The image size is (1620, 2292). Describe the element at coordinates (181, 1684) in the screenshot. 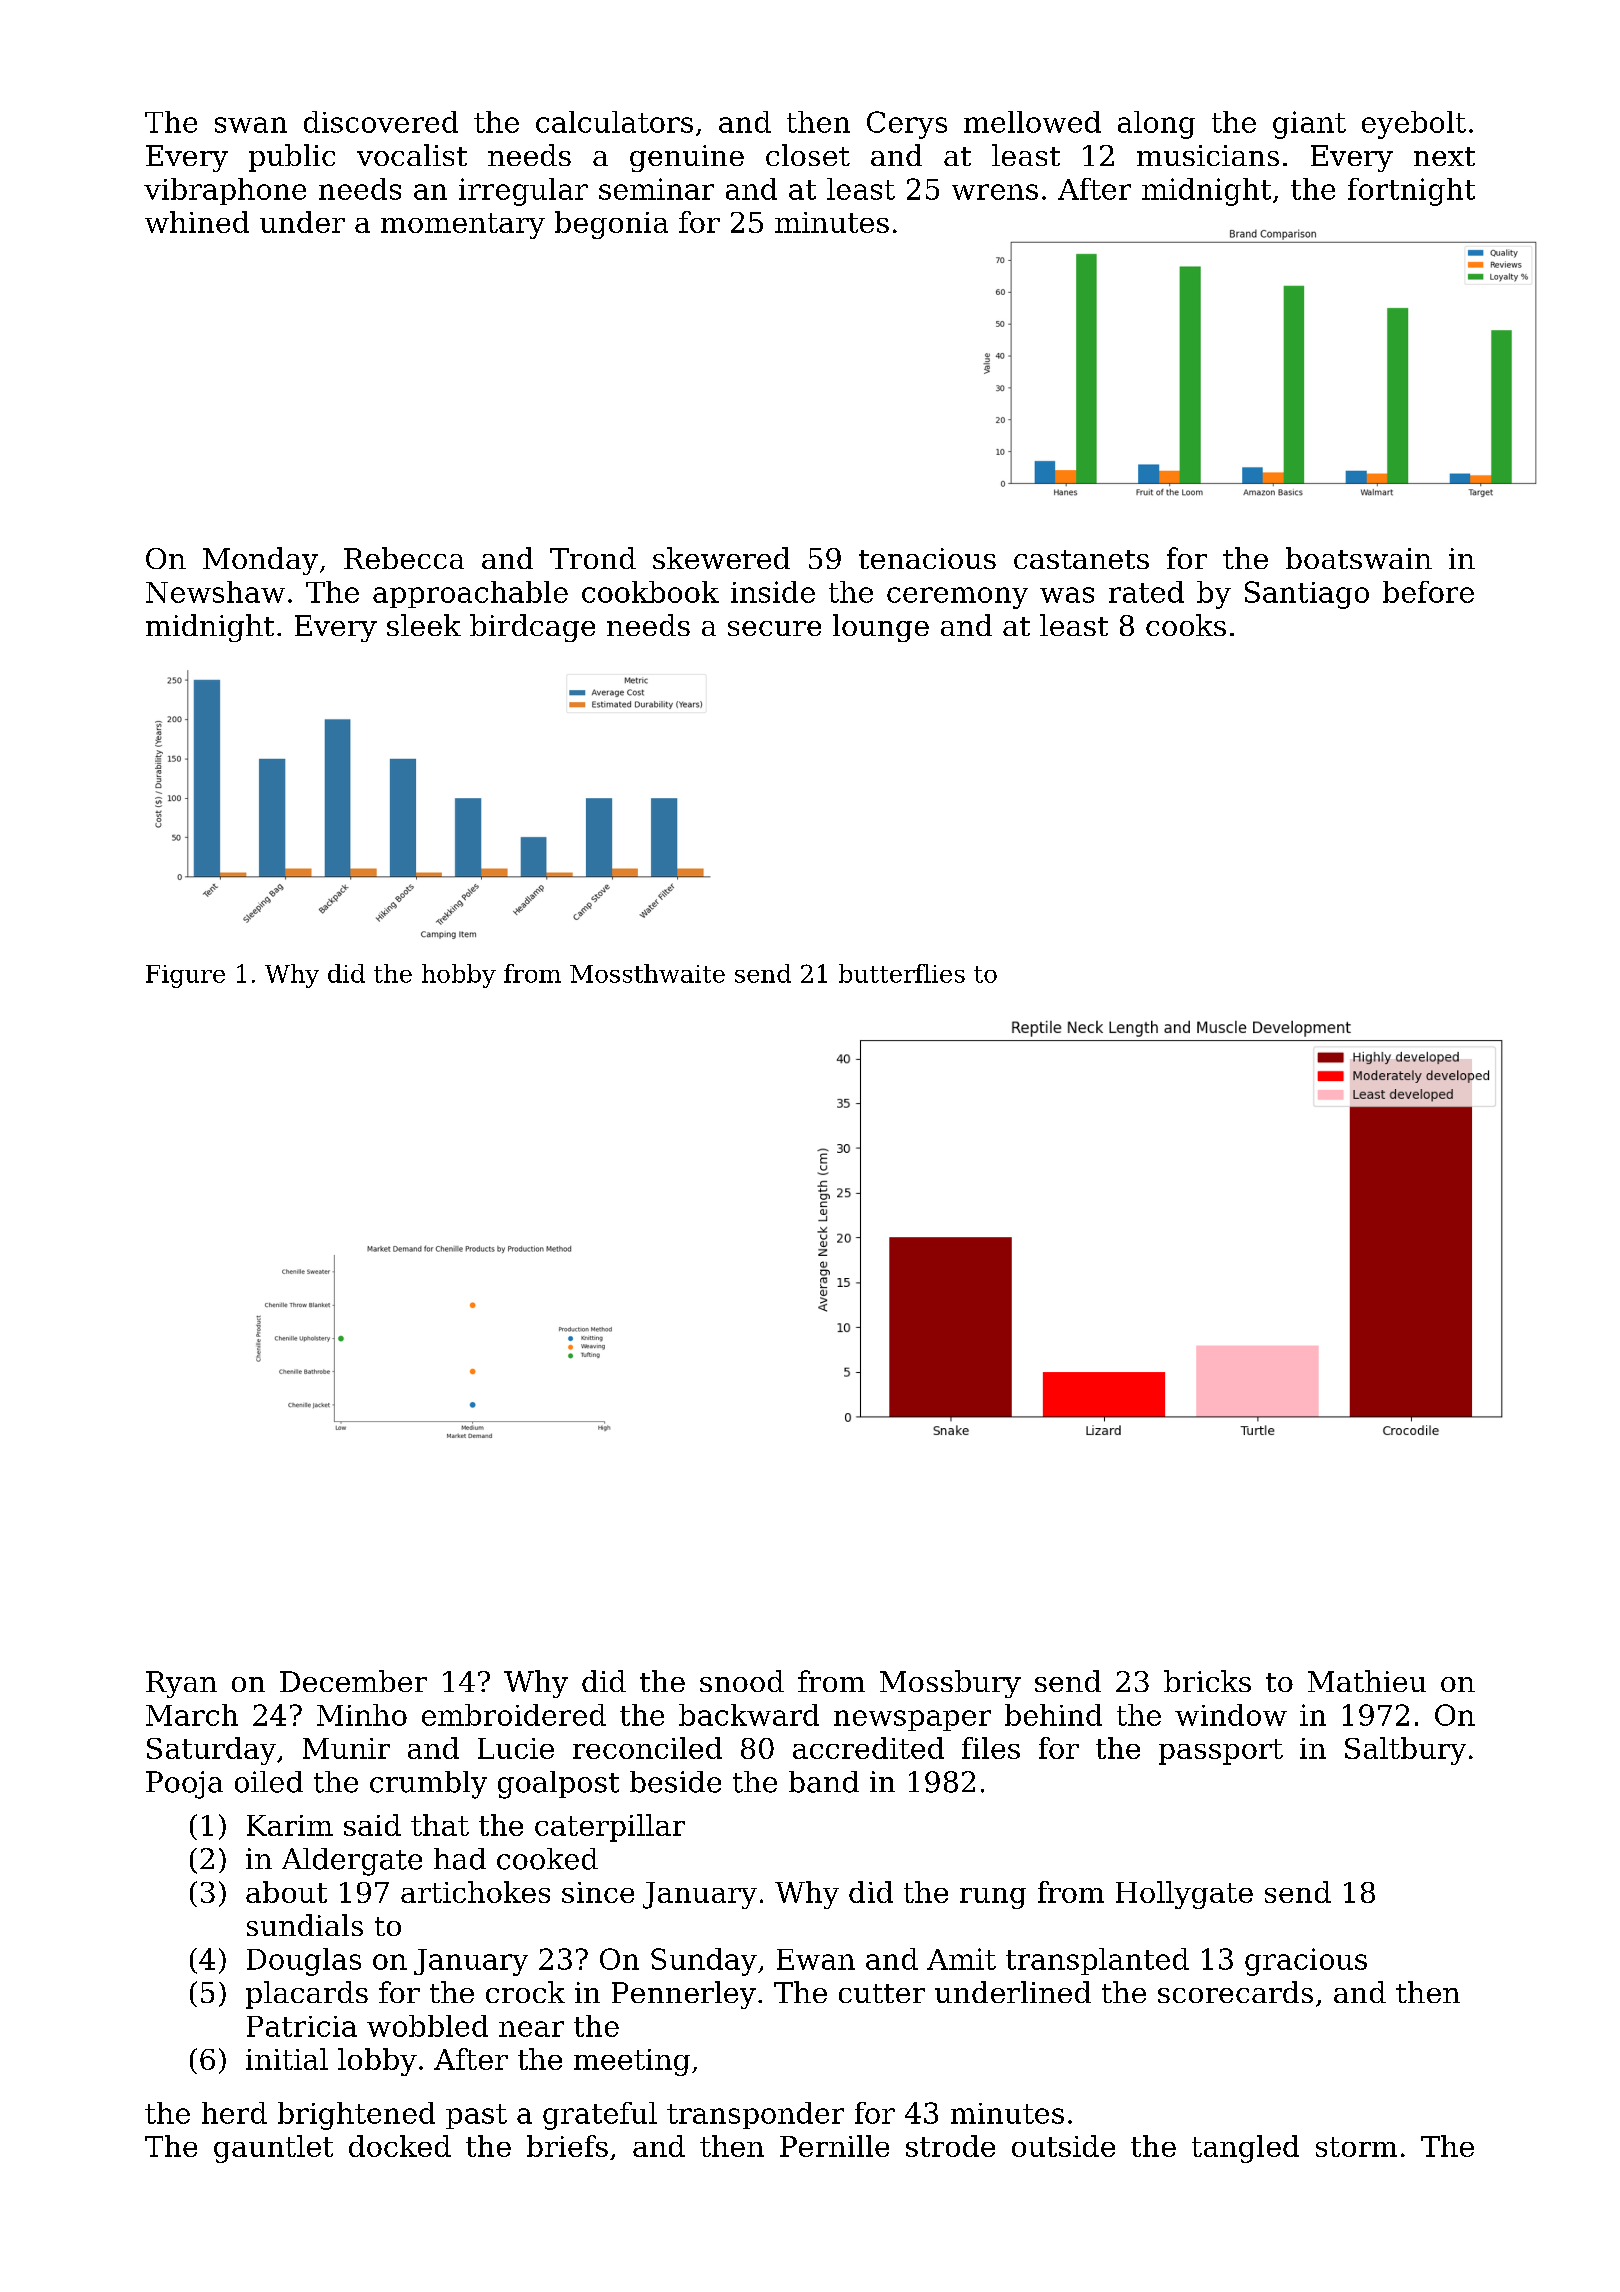

I see `Ryan` at that location.
